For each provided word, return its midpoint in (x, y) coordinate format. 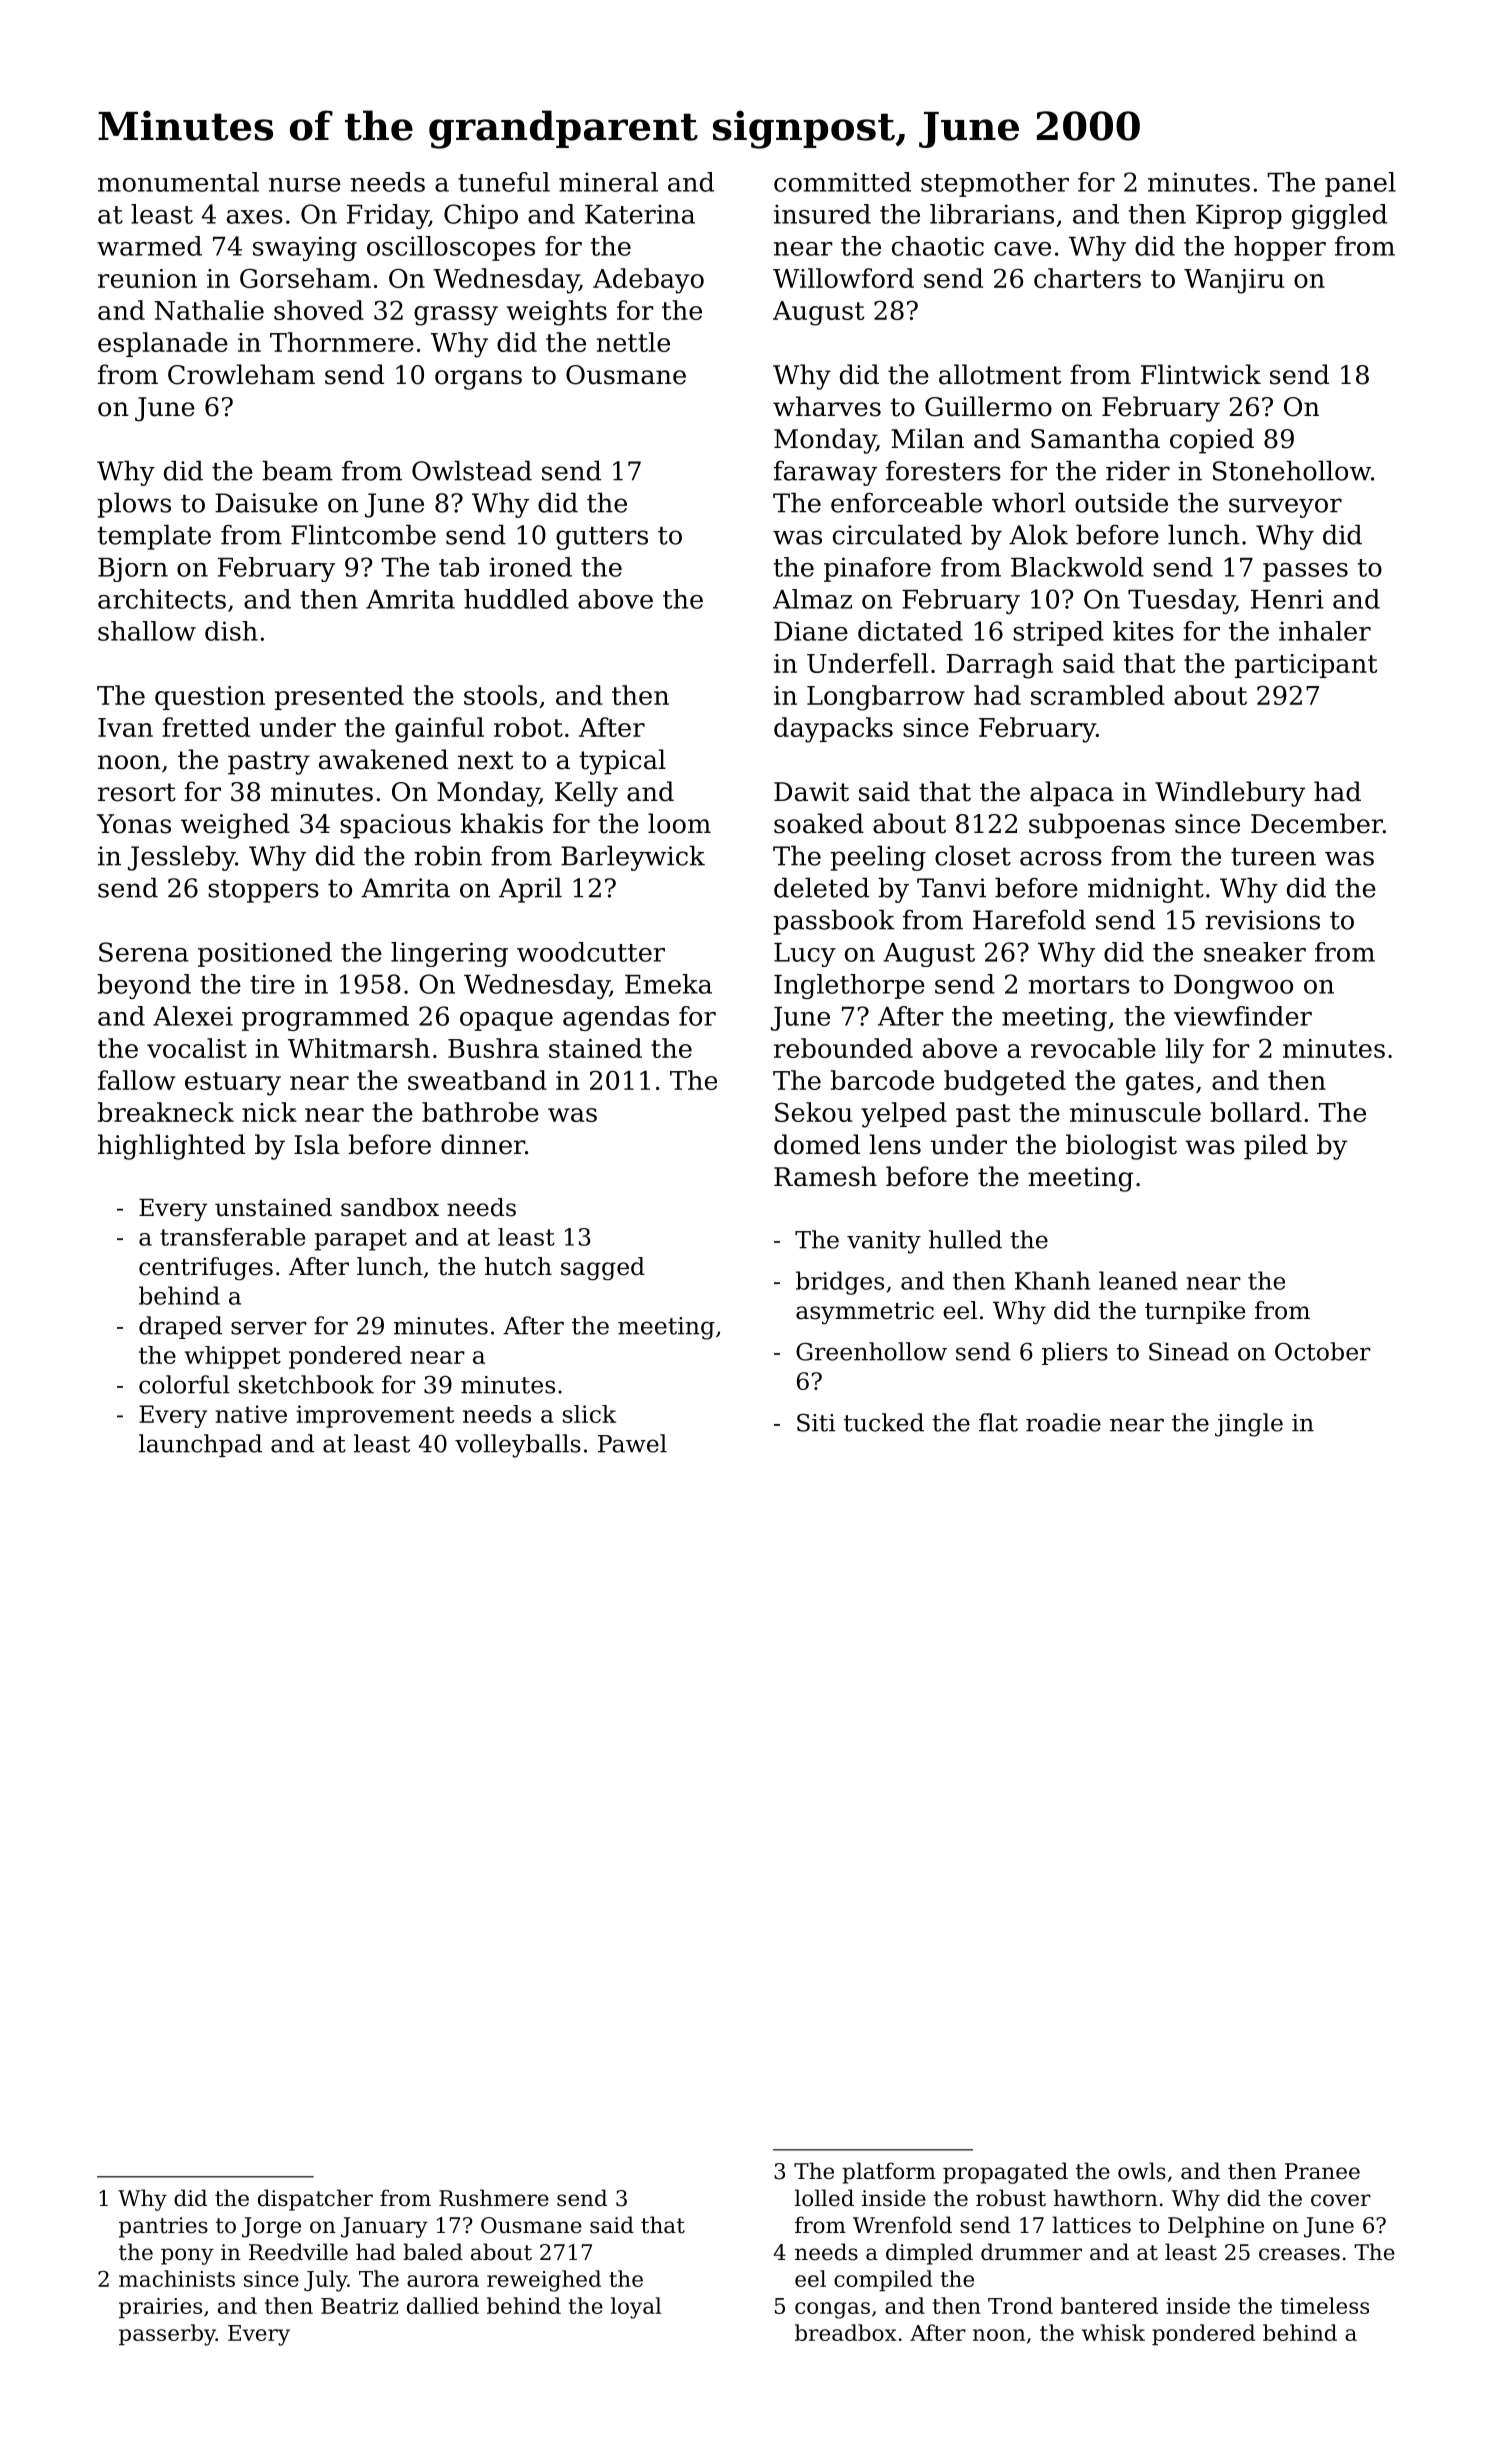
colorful (184, 1384)
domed (817, 1144)
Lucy (805, 955)
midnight (1146, 890)
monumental (178, 182)
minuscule (1135, 1112)
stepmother (995, 184)
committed (842, 182)
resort (137, 792)
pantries (163, 2227)
